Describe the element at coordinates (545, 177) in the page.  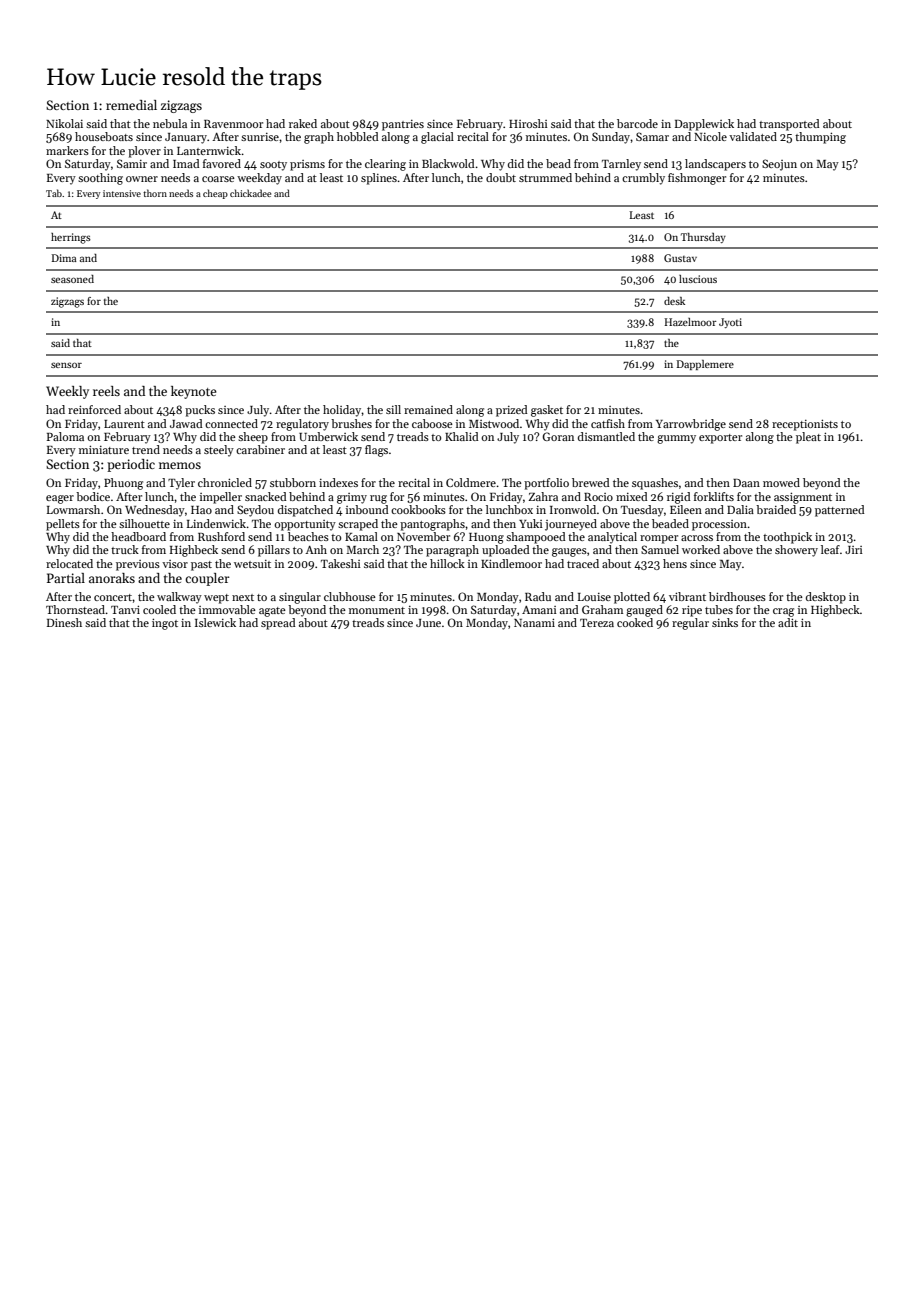
I see `strummed` at that location.
